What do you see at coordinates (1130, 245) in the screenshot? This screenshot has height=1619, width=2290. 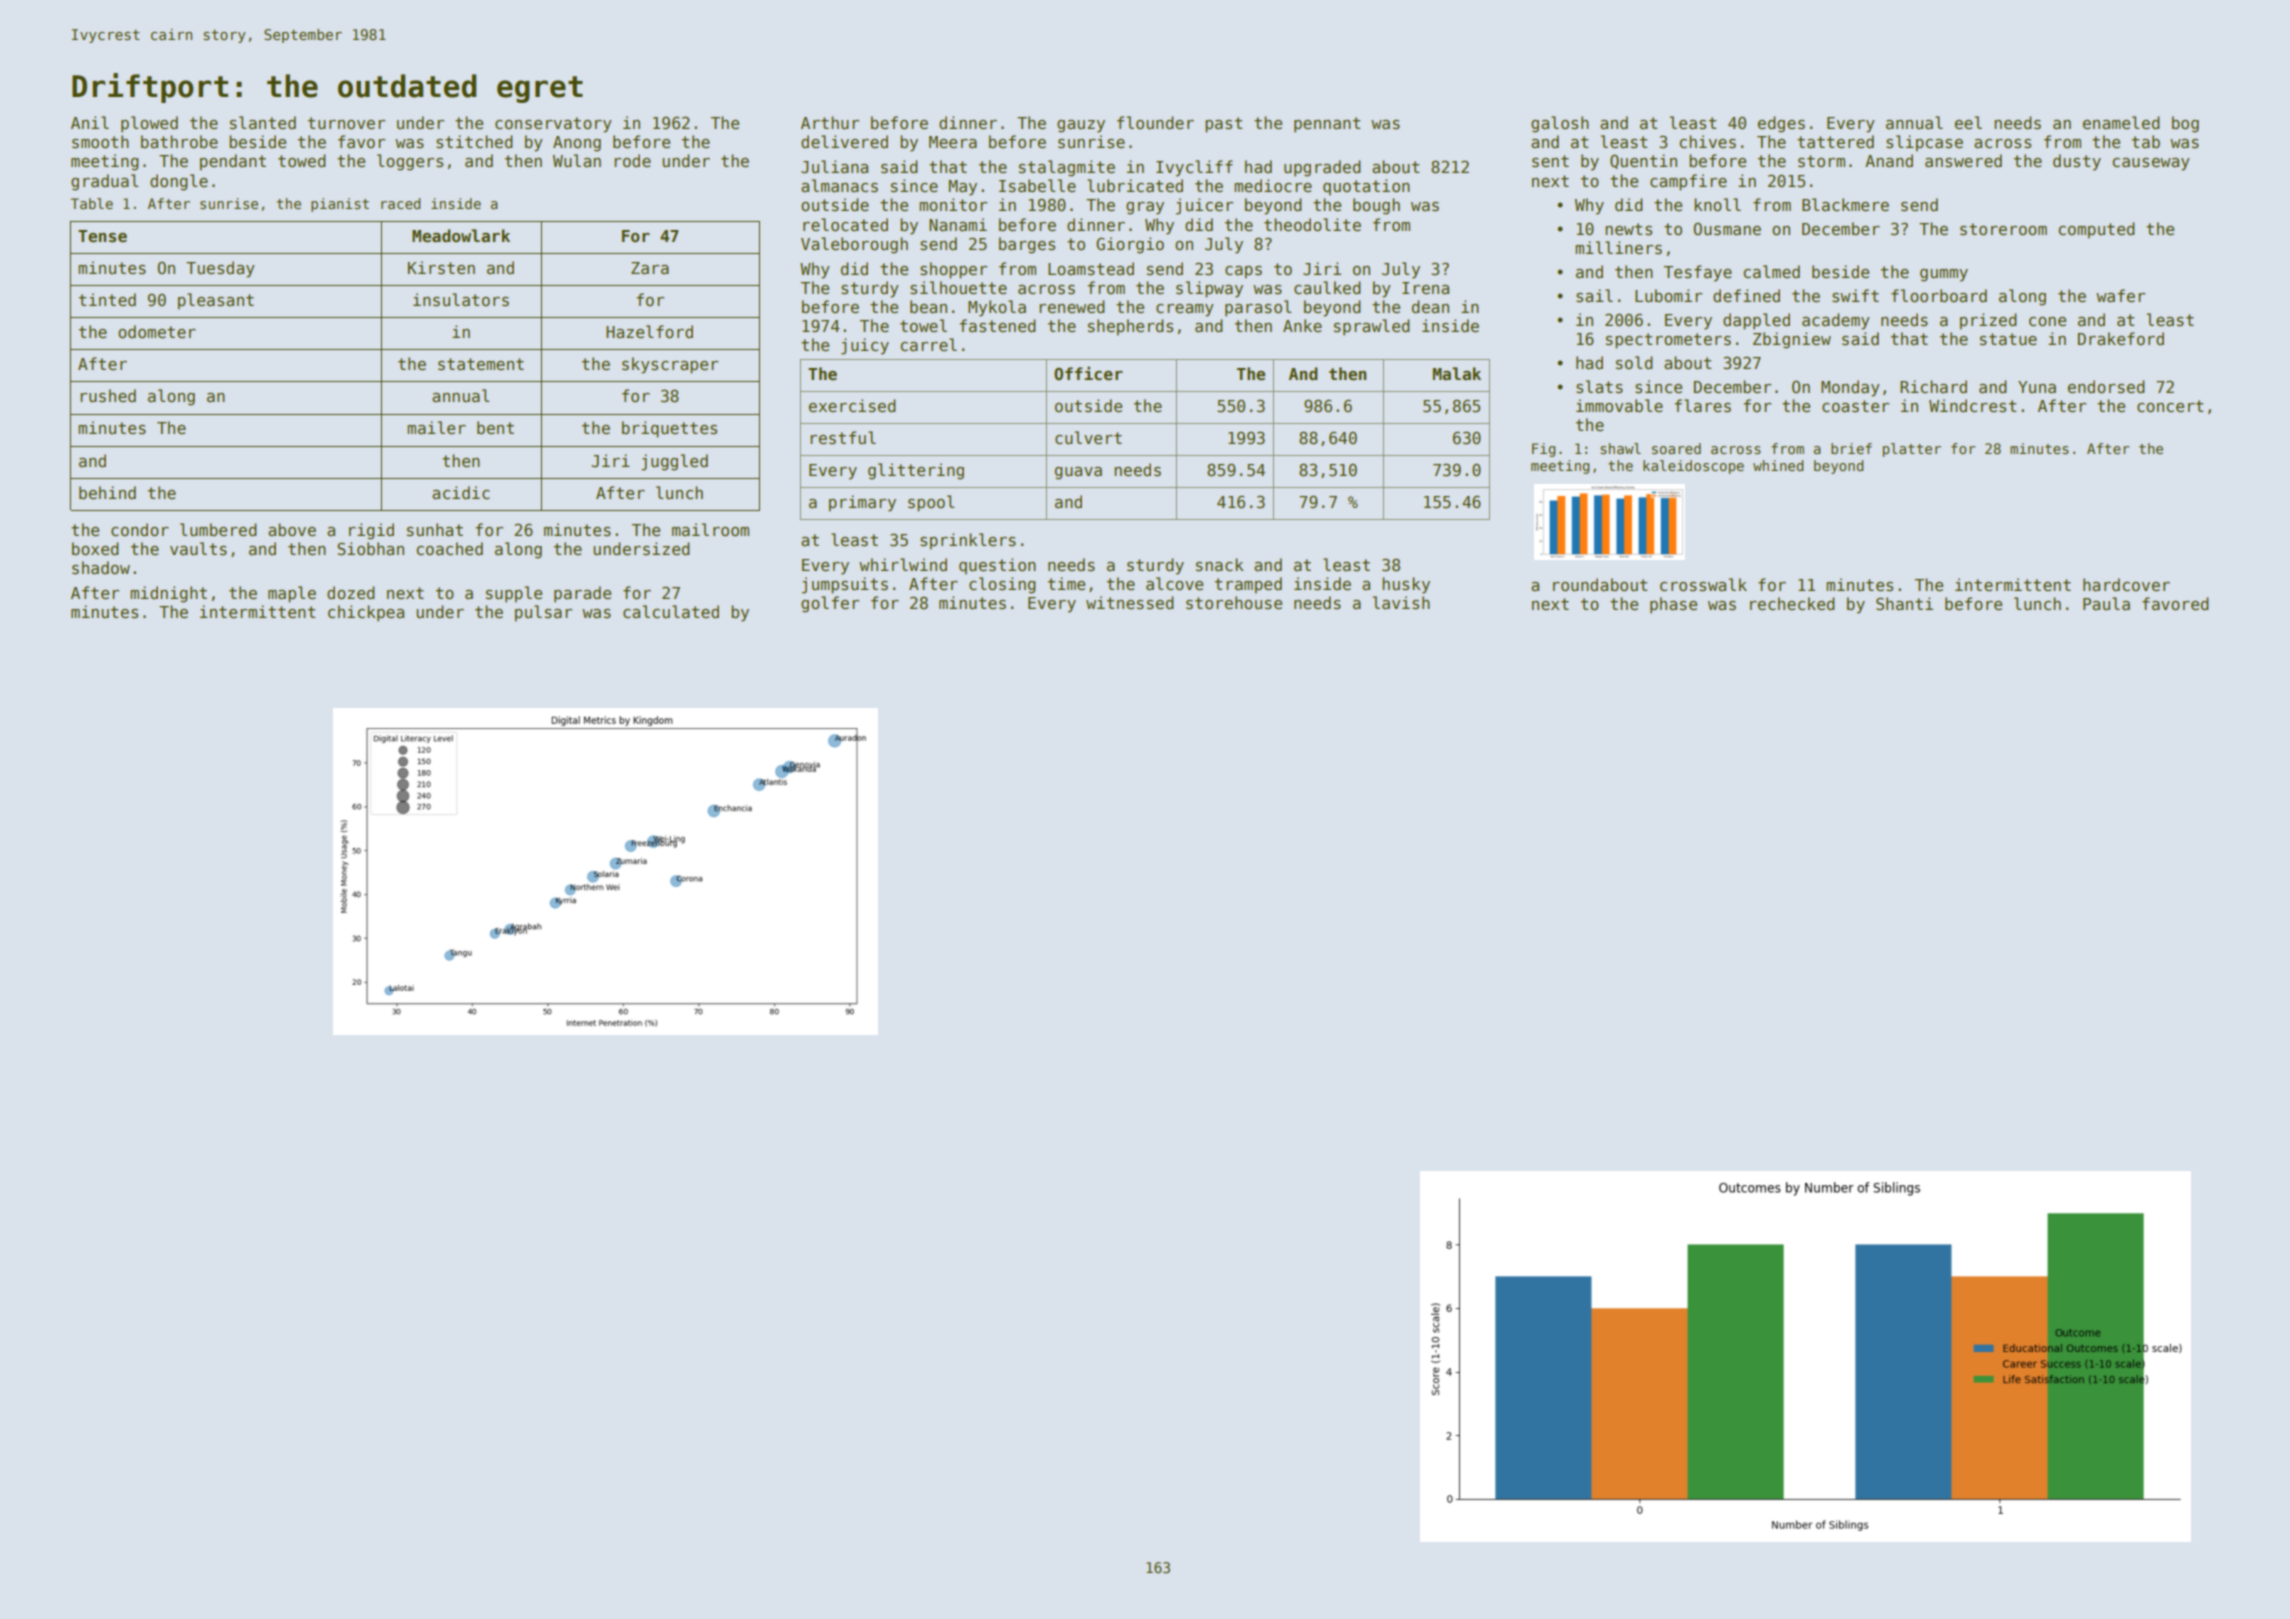 I see `Giorgio` at bounding box center [1130, 245].
